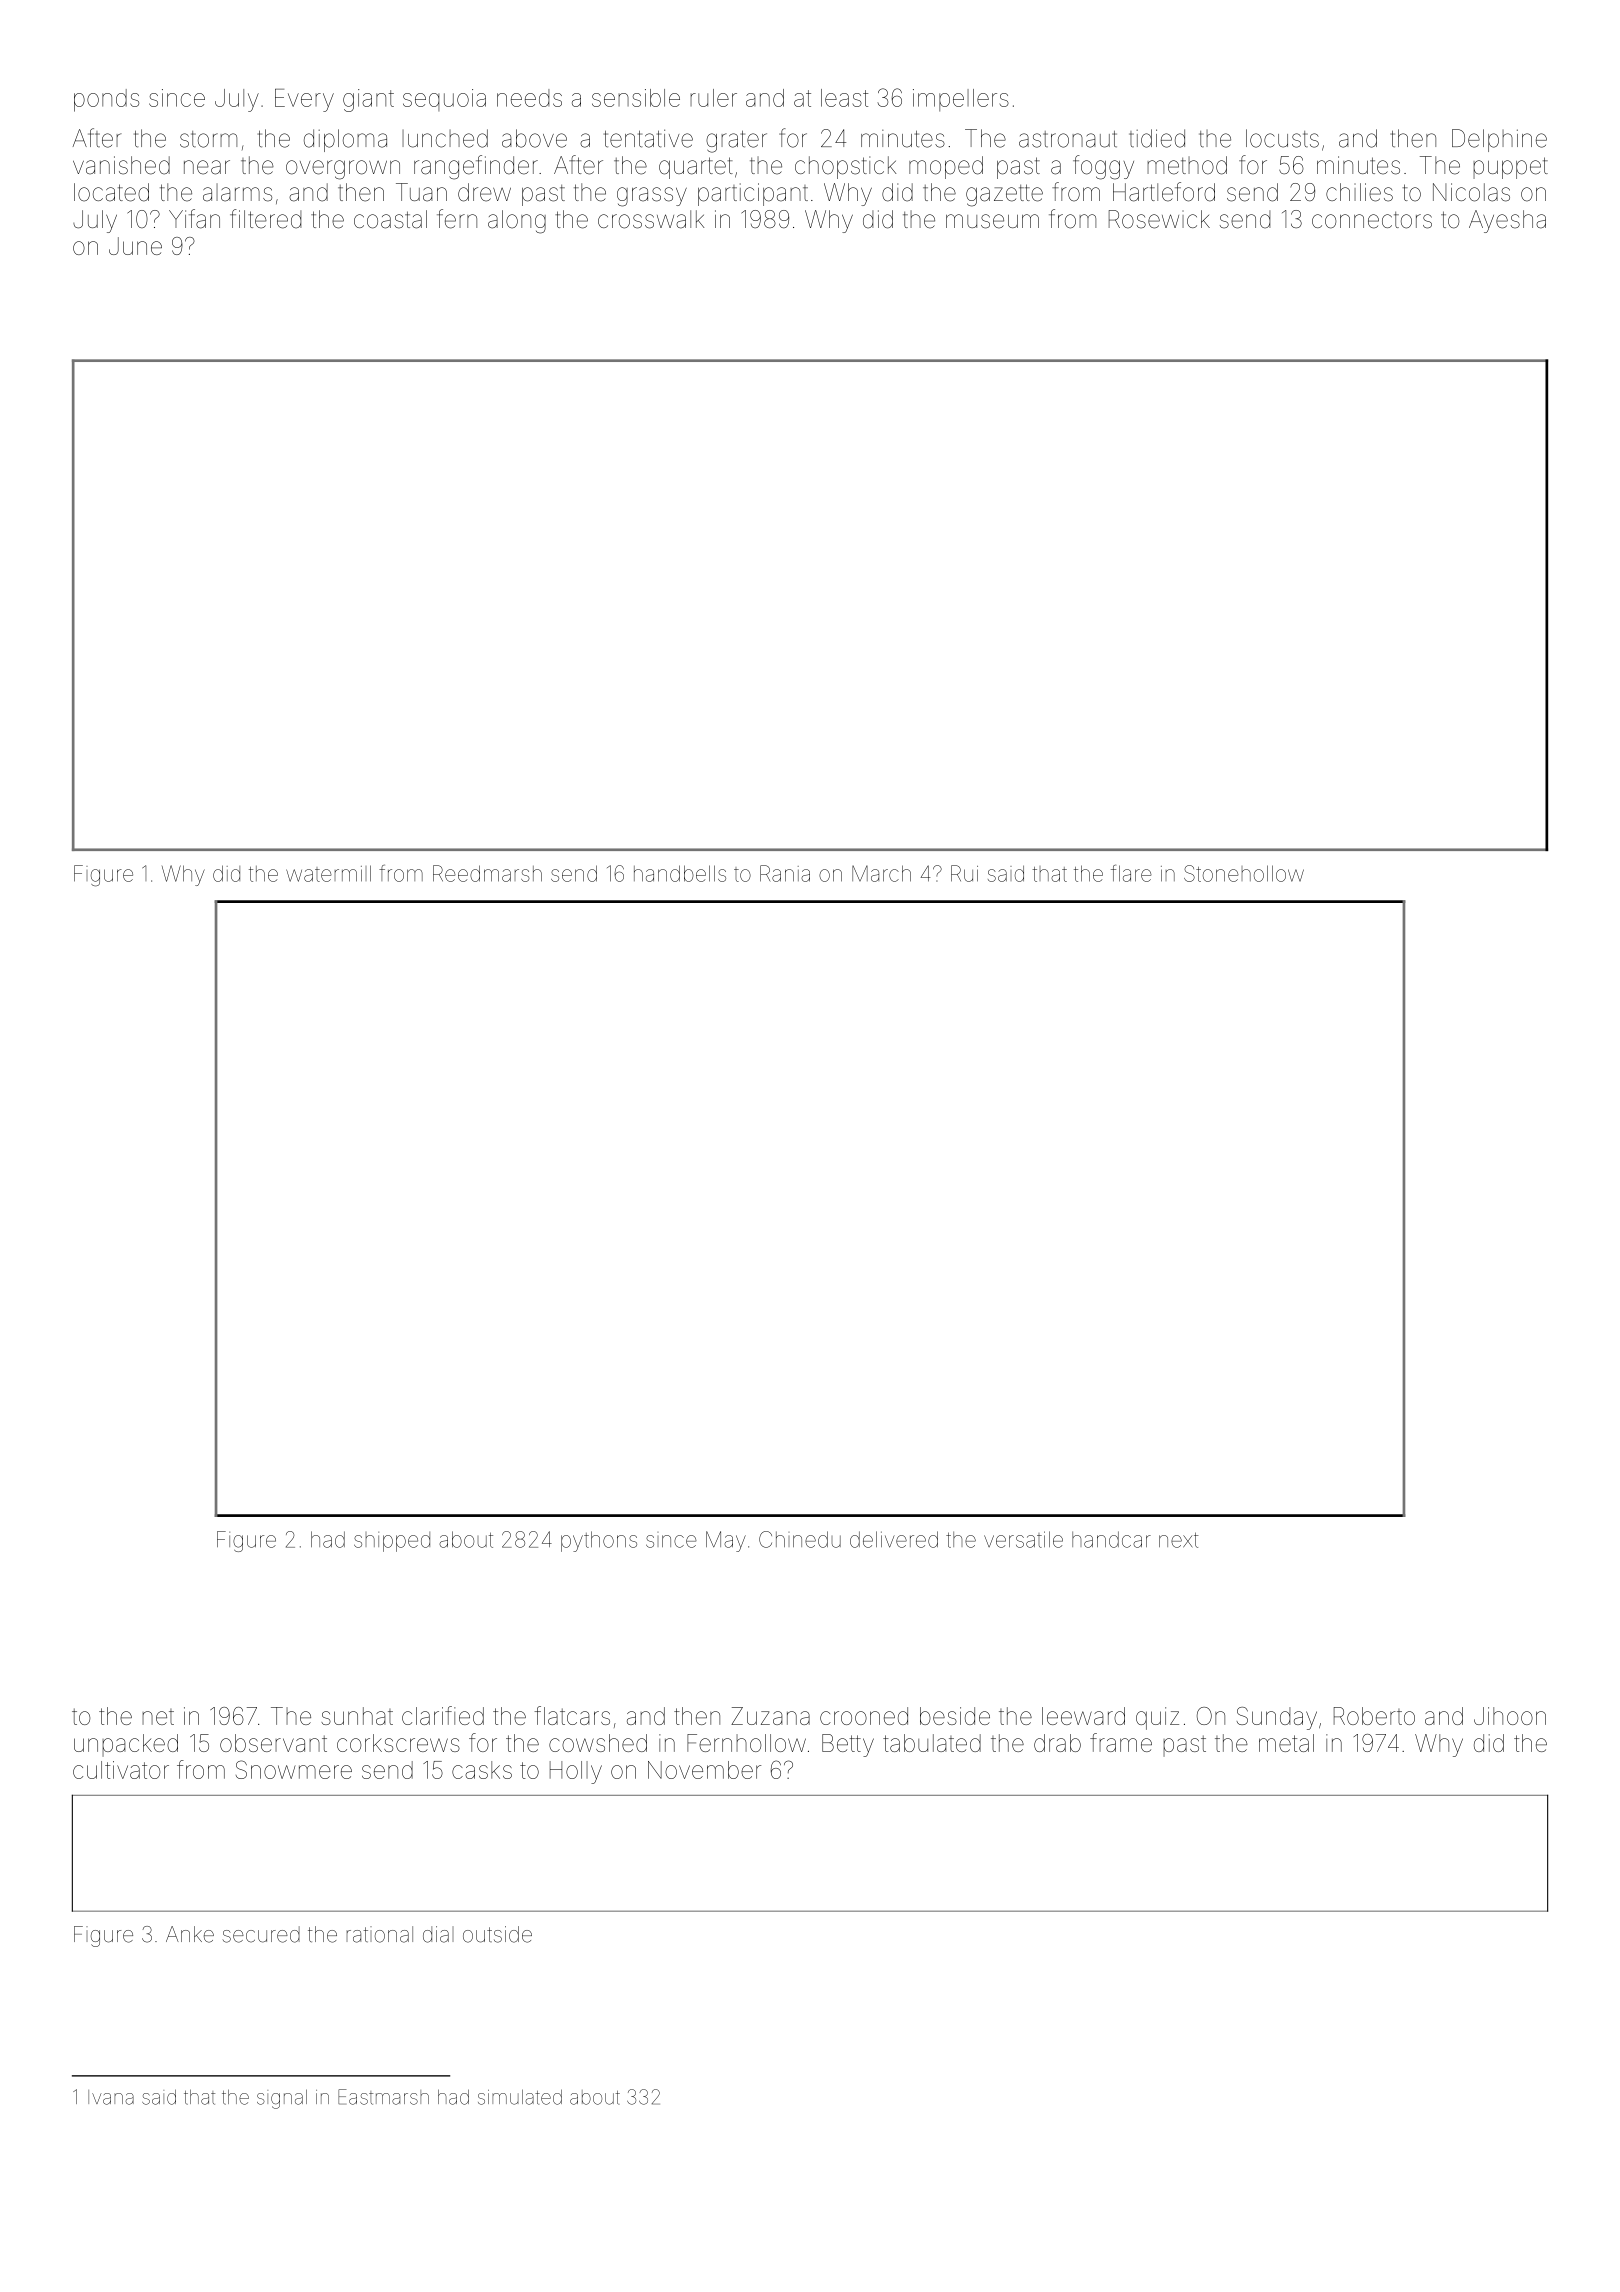 The height and width of the document is (2292, 1620). I want to click on Delphine, so click(1499, 140).
